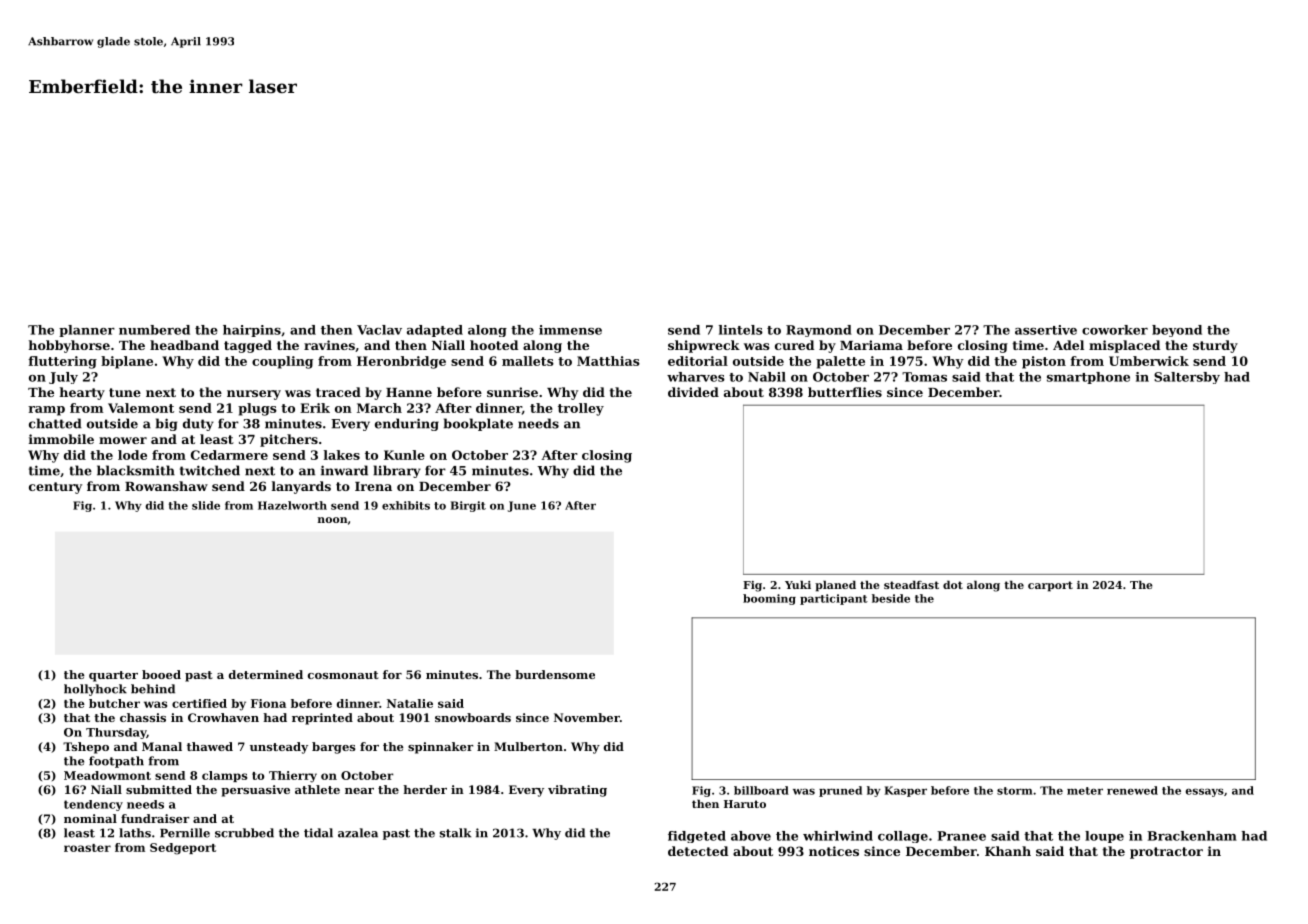  Describe the element at coordinates (87, 848) in the screenshot. I see `roaster` at that location.
